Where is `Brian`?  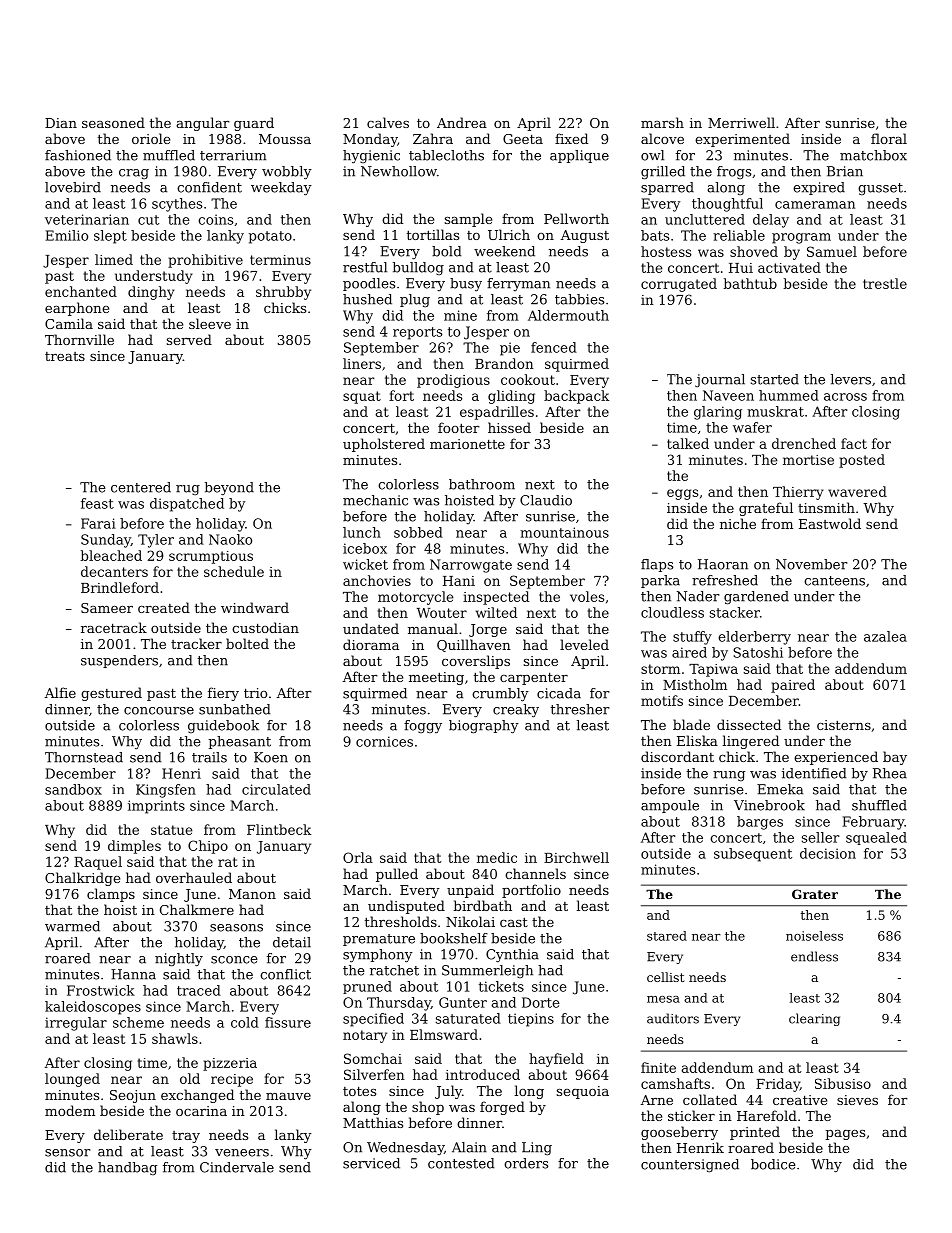
Brian is located at coordinates (845, 171).
